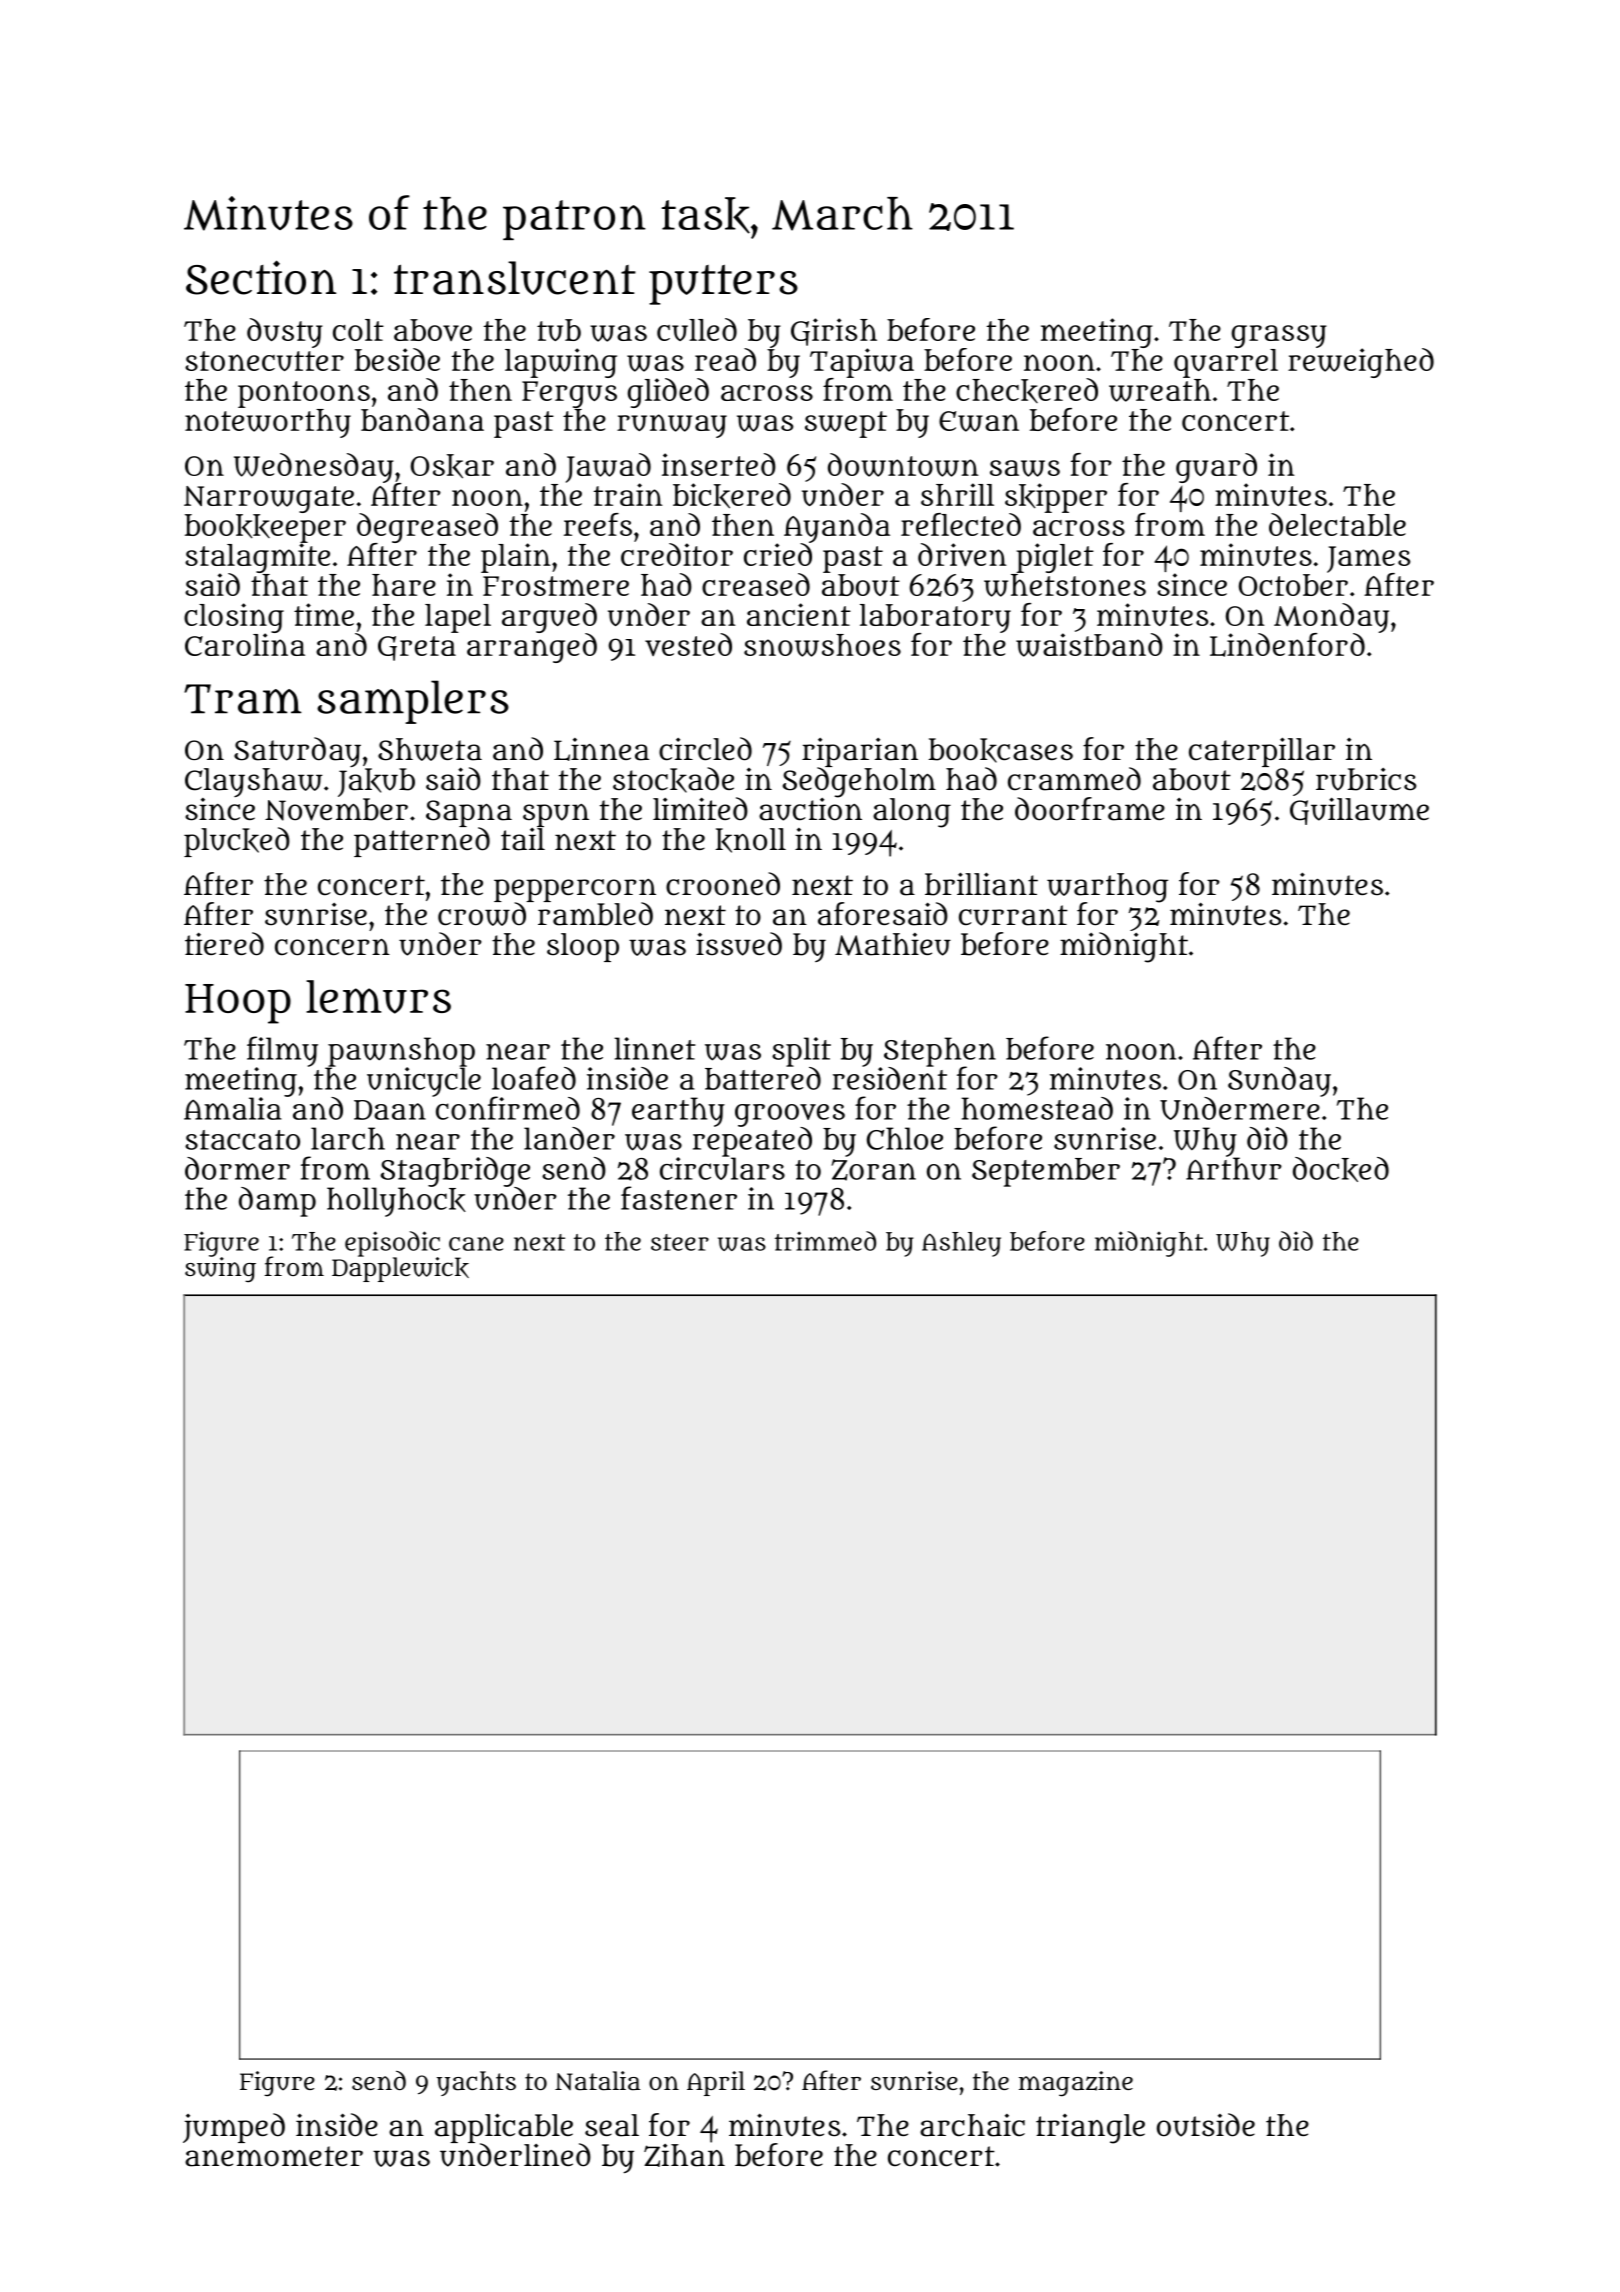  I want to click on Zoran, so click(874, 1170).
